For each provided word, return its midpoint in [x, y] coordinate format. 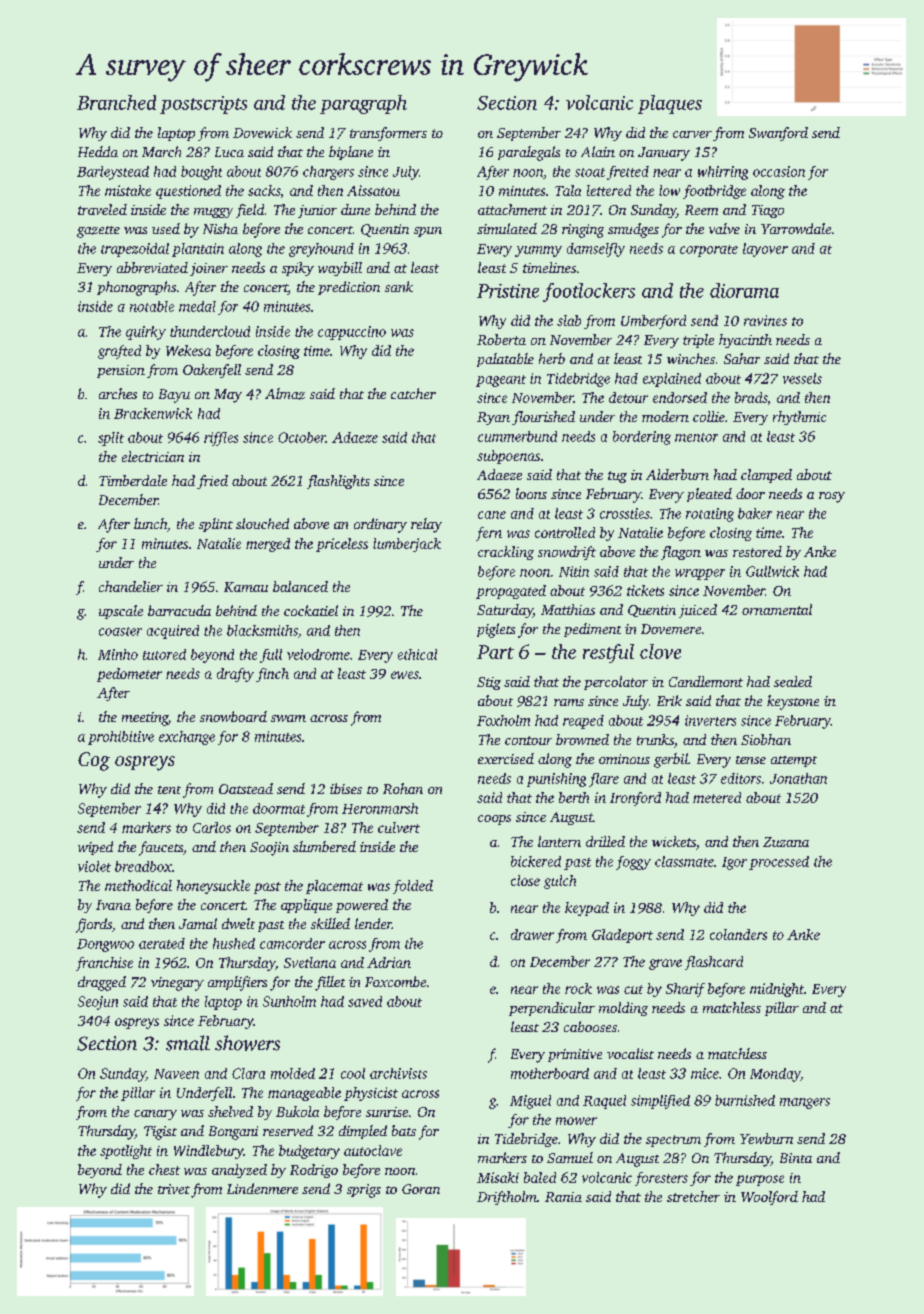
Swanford [778, 134]
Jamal [198, 923]
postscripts [203, 105]
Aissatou [373, 190]
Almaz [285, 394]
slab [569, 320]
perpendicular [552, 1009]
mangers [805, 1103]
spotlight [126, 1152]
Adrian [389, 962]
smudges [633, 230]
